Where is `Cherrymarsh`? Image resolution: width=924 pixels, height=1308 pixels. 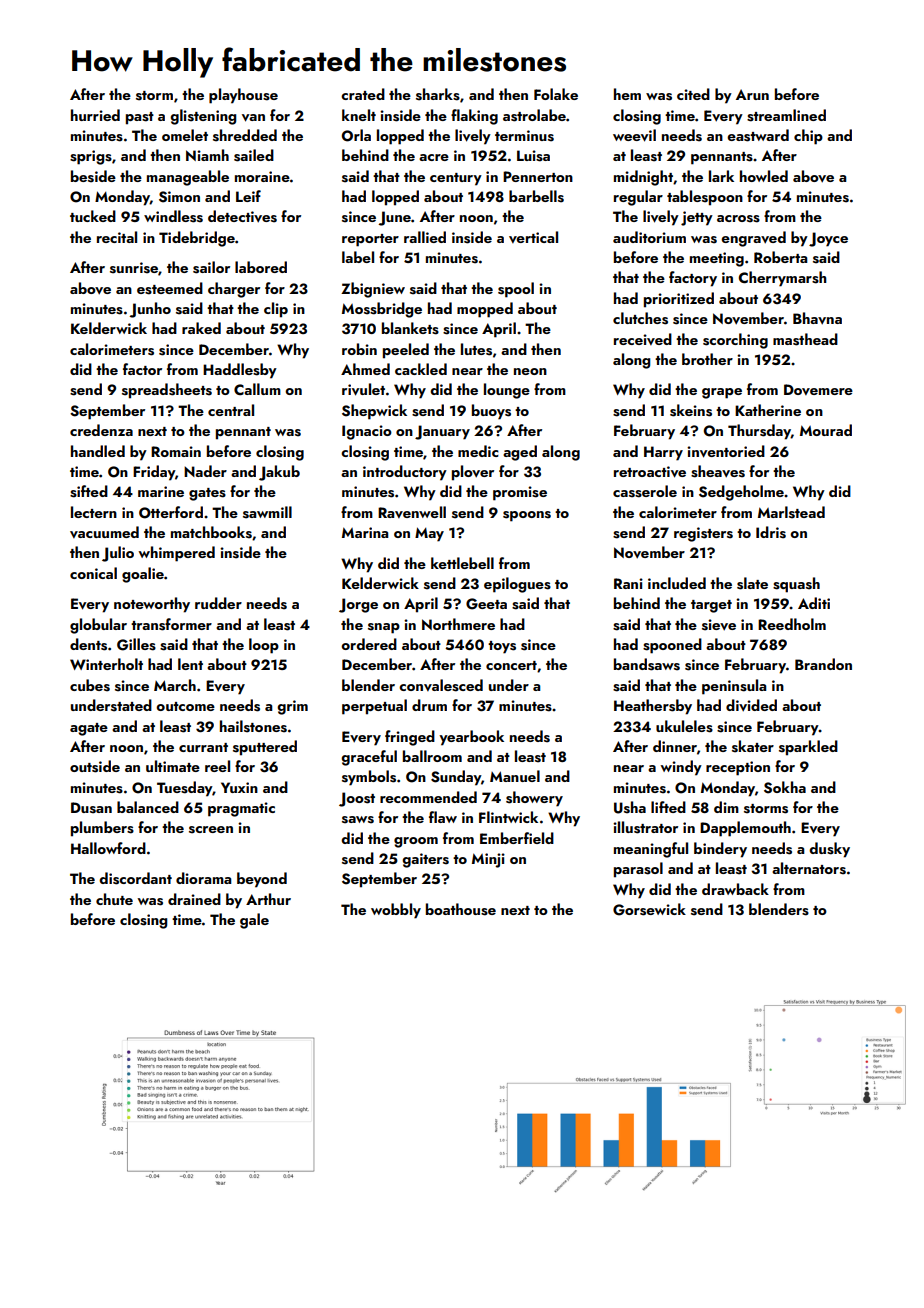
Cherrymarsh is located at coordinates (783, 279).
